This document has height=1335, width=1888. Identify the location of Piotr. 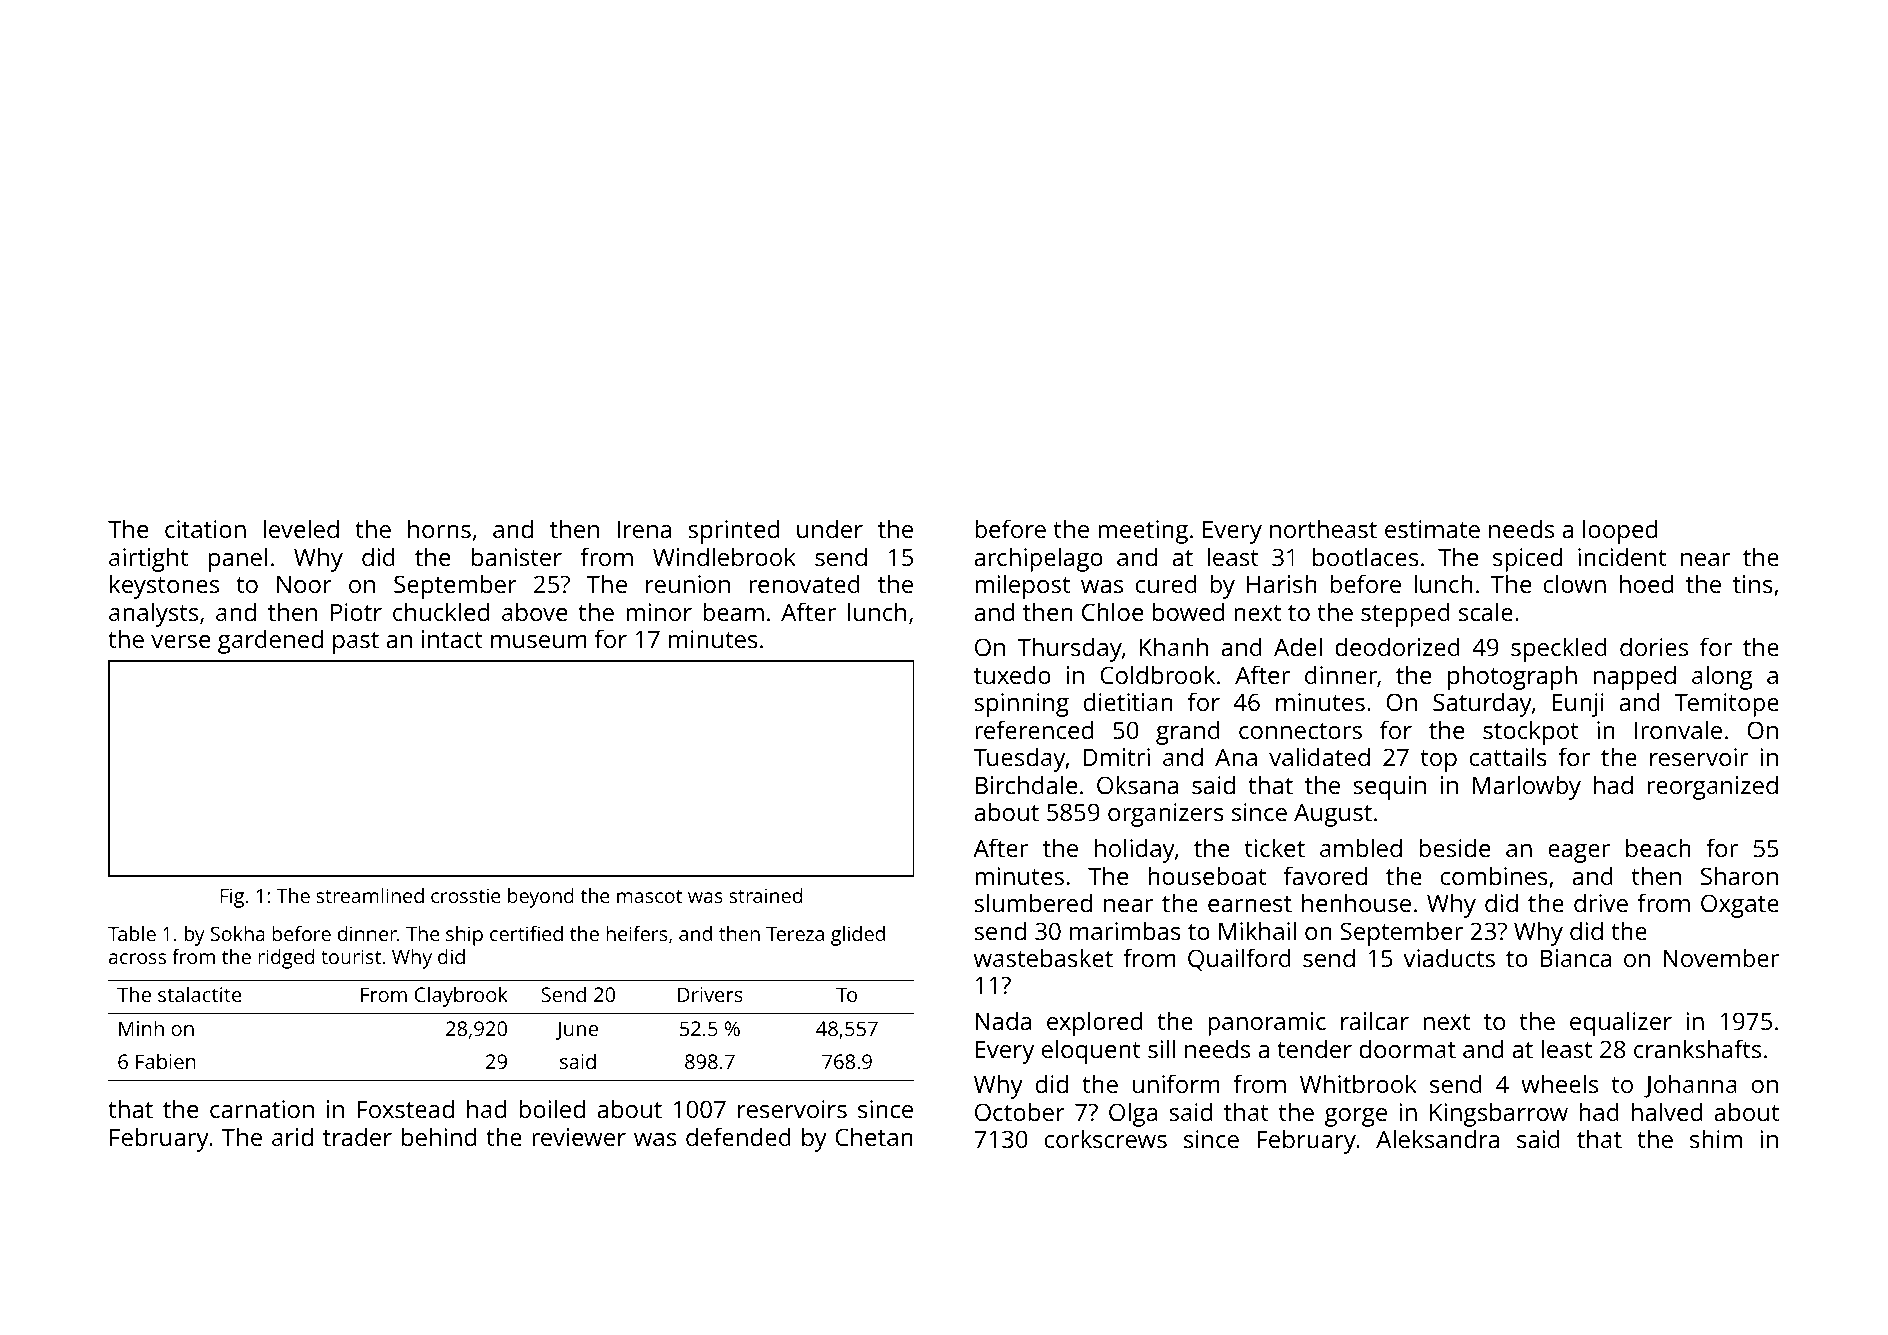
(356, 612).
